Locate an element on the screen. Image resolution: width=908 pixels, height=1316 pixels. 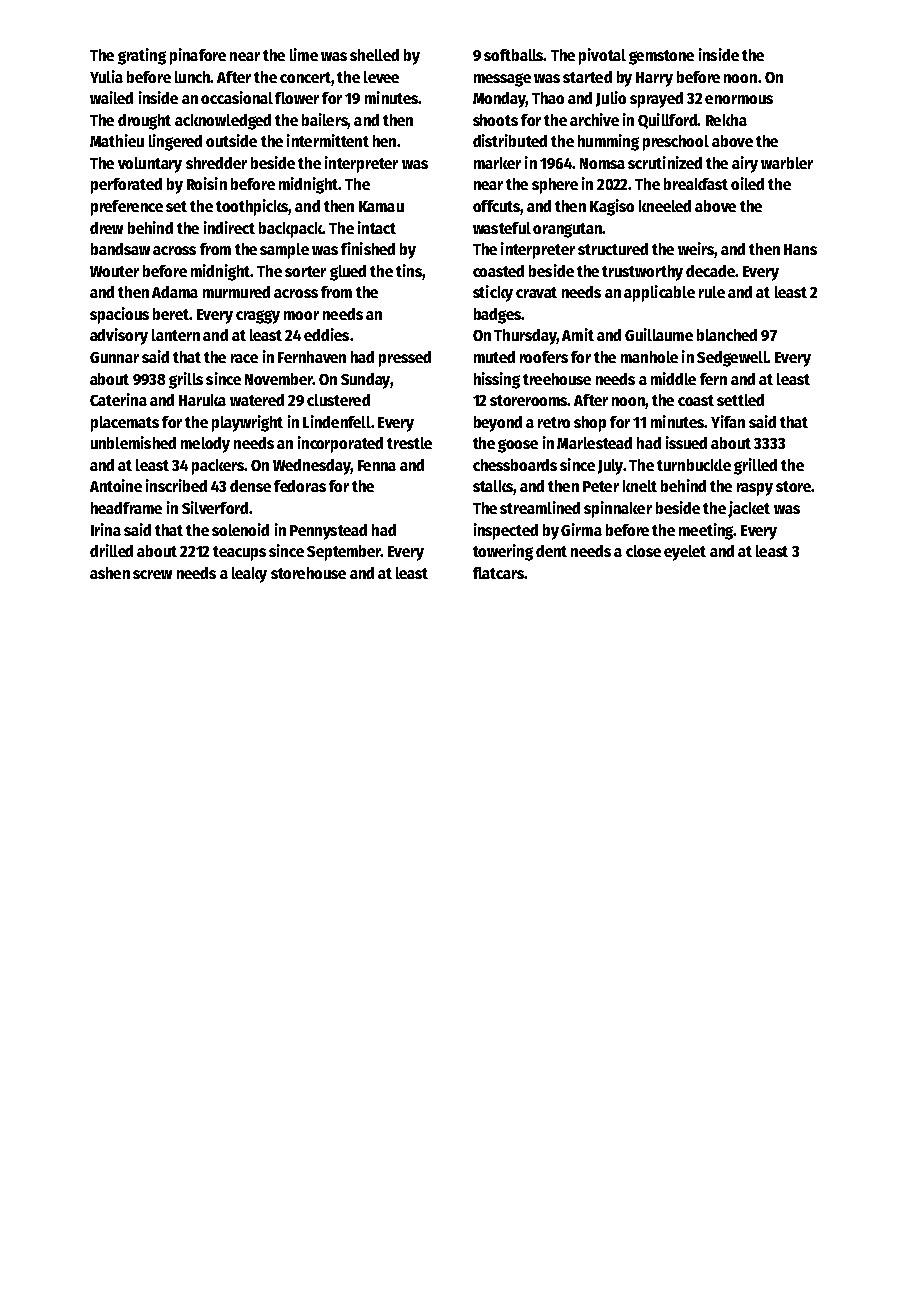
stalks is located at coordinates (493, 486).
